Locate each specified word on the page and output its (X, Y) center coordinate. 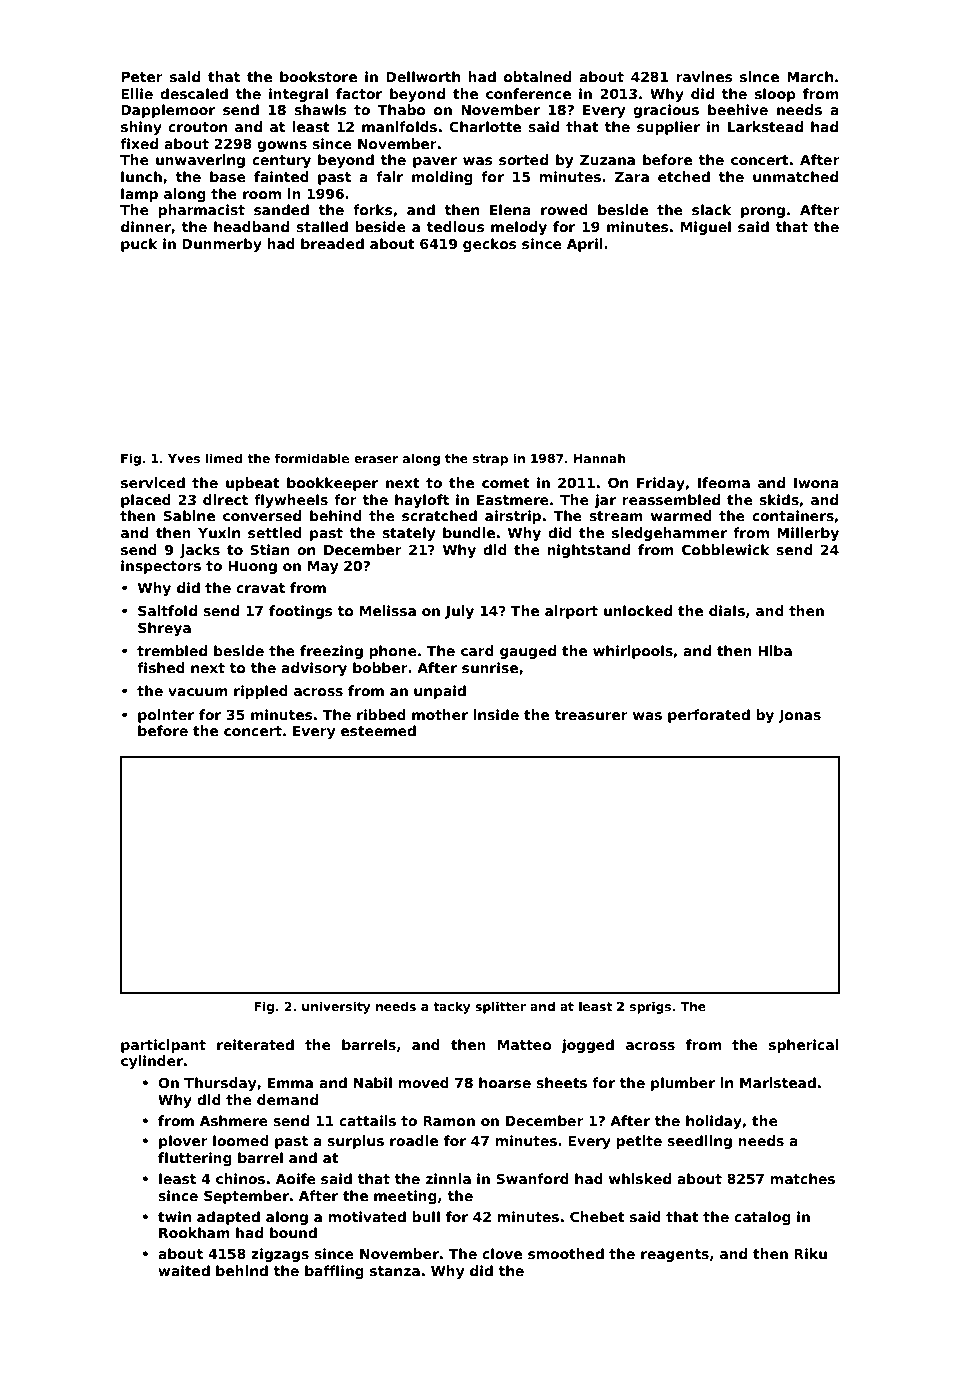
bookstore (318, 76)
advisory (314, 669)
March (810, 76)
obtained (537, 76)
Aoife (296, 1178)
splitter (500, 1007)
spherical (804, 1046)
